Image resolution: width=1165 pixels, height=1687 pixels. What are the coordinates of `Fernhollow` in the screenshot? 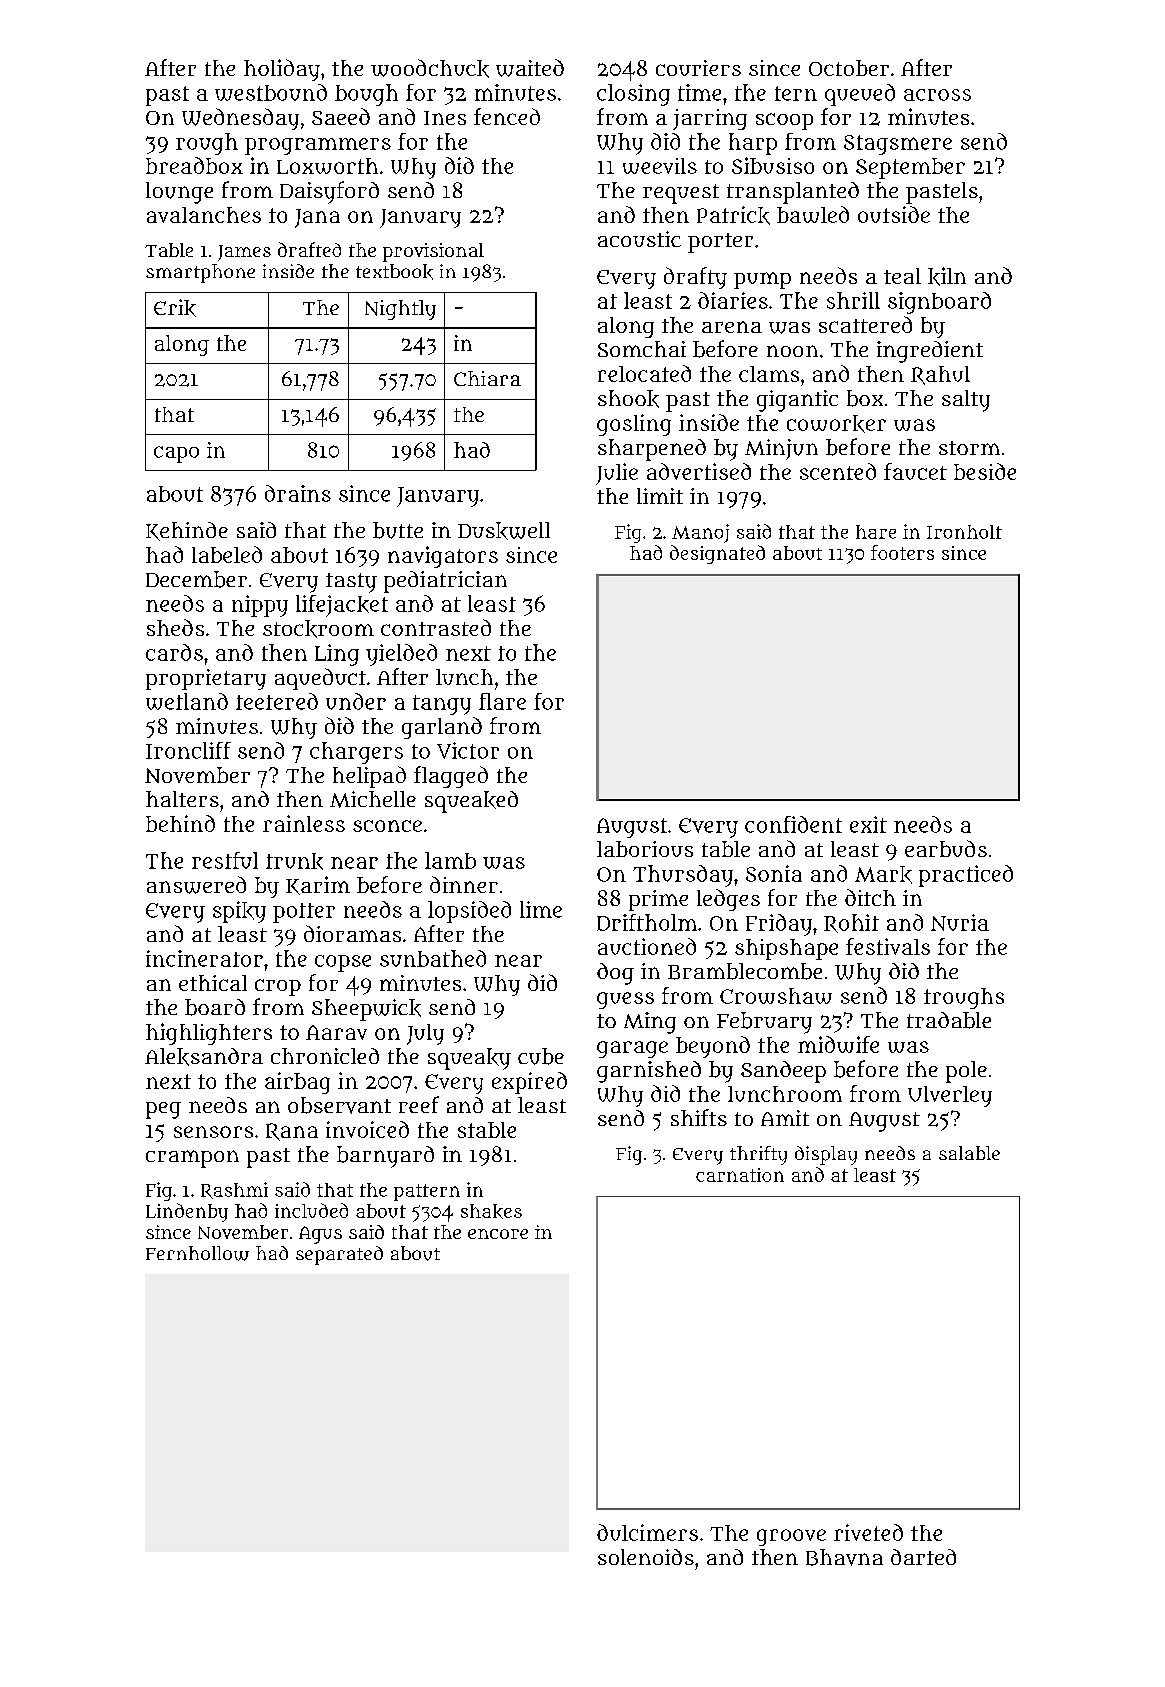 It's located at (197, 1253).
